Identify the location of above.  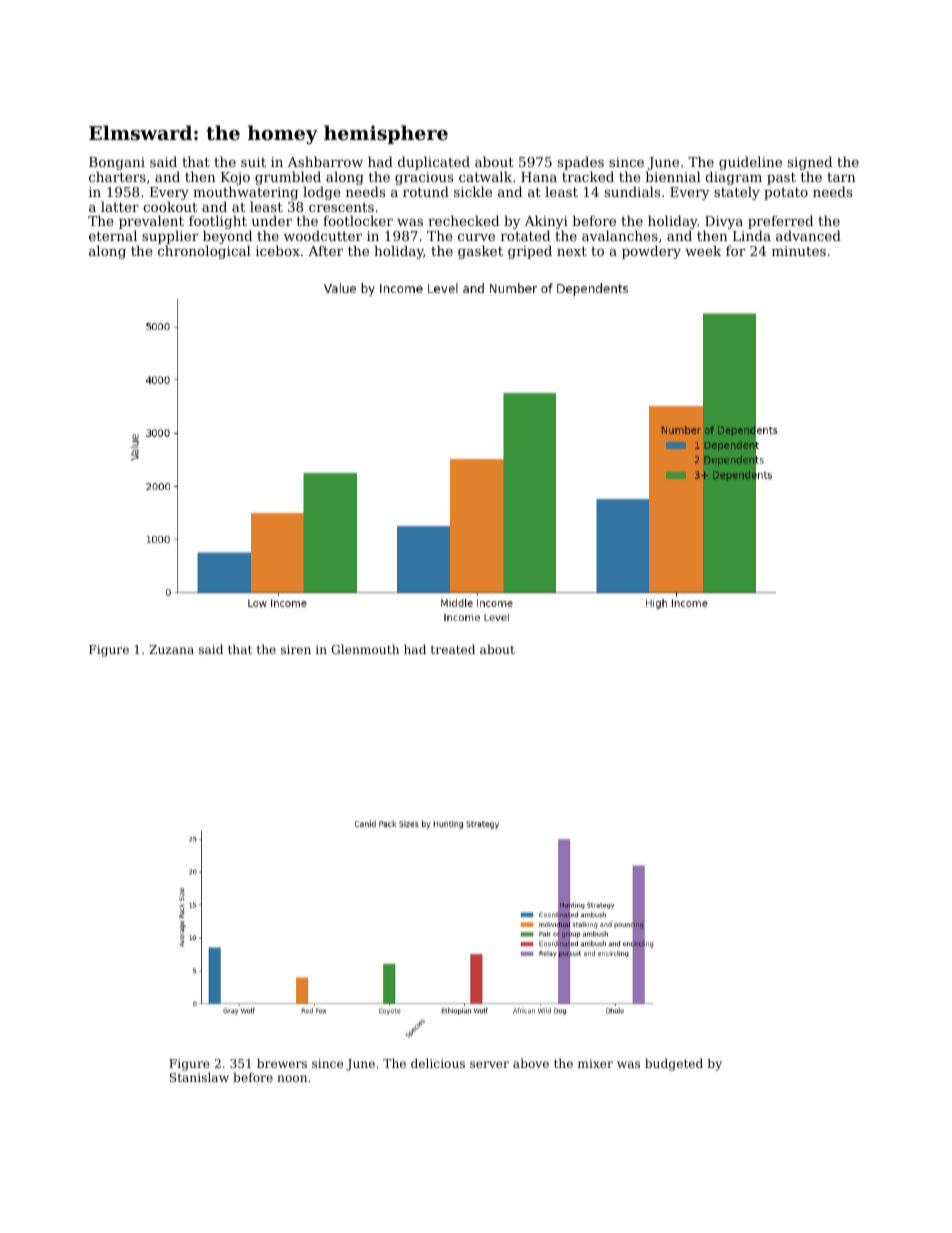
(531, 1063).
